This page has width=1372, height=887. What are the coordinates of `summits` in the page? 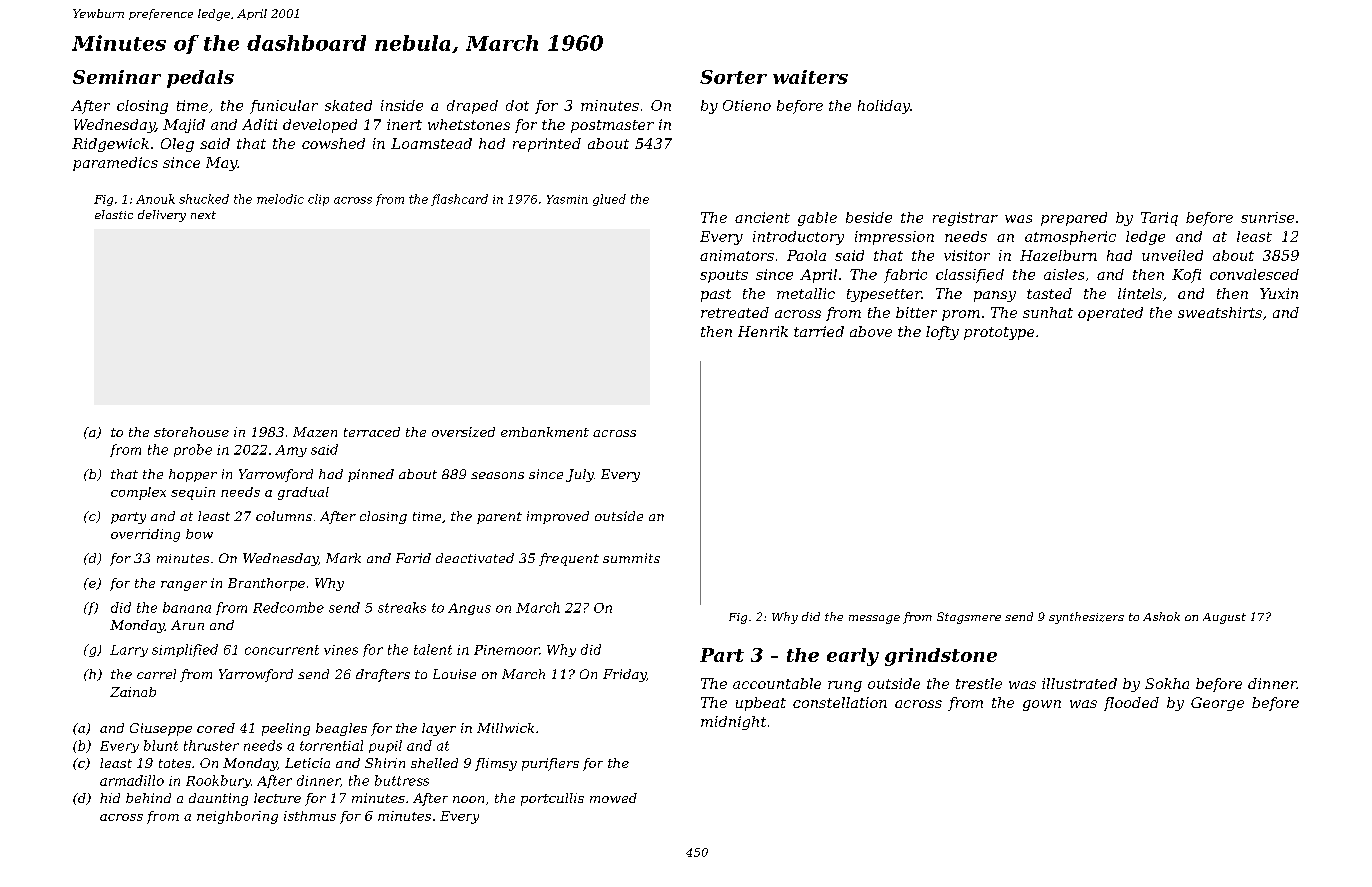 It's located at (631, 558).
